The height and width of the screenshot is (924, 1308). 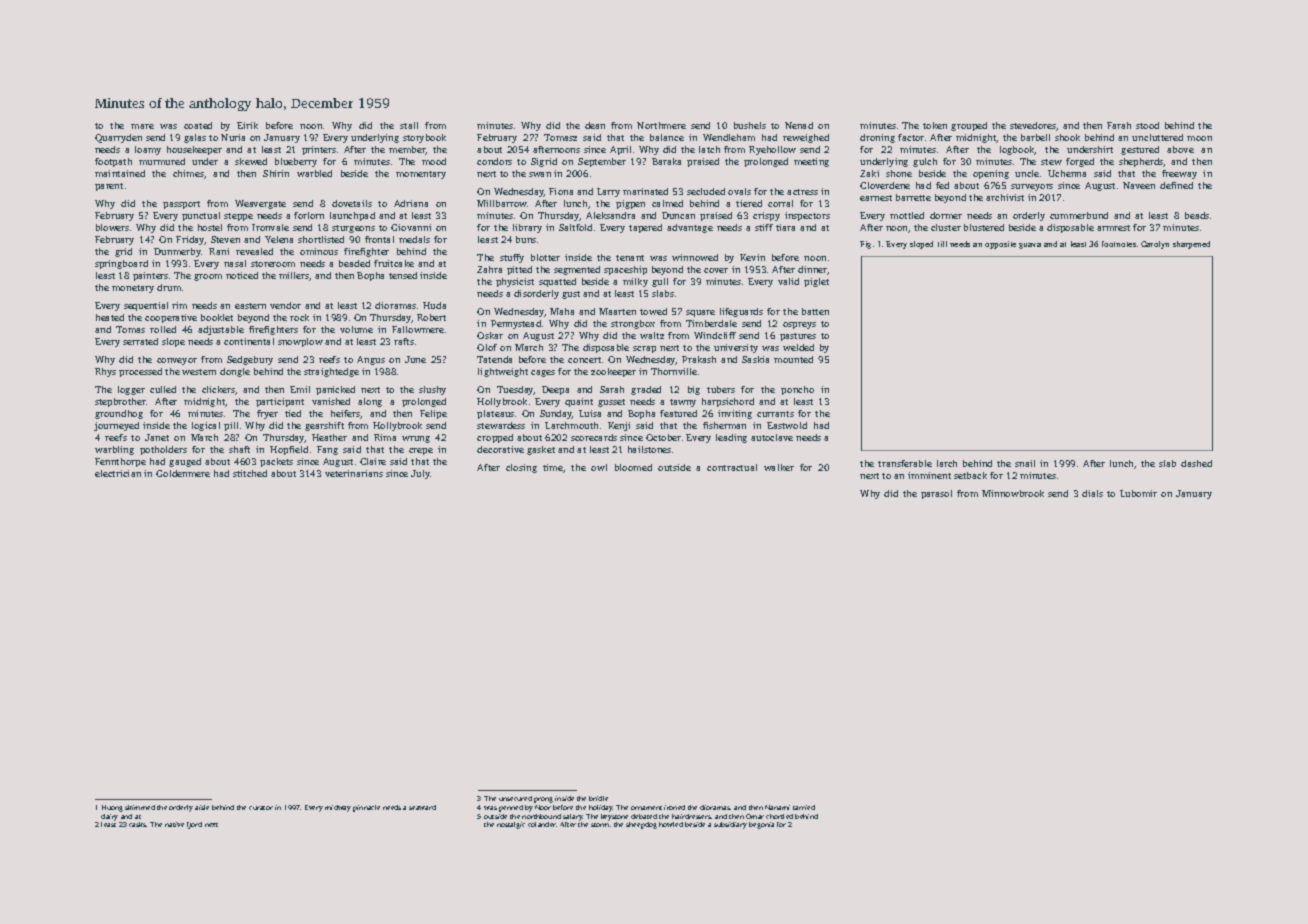 I want to click on gull, so click(x=660, y=282).
